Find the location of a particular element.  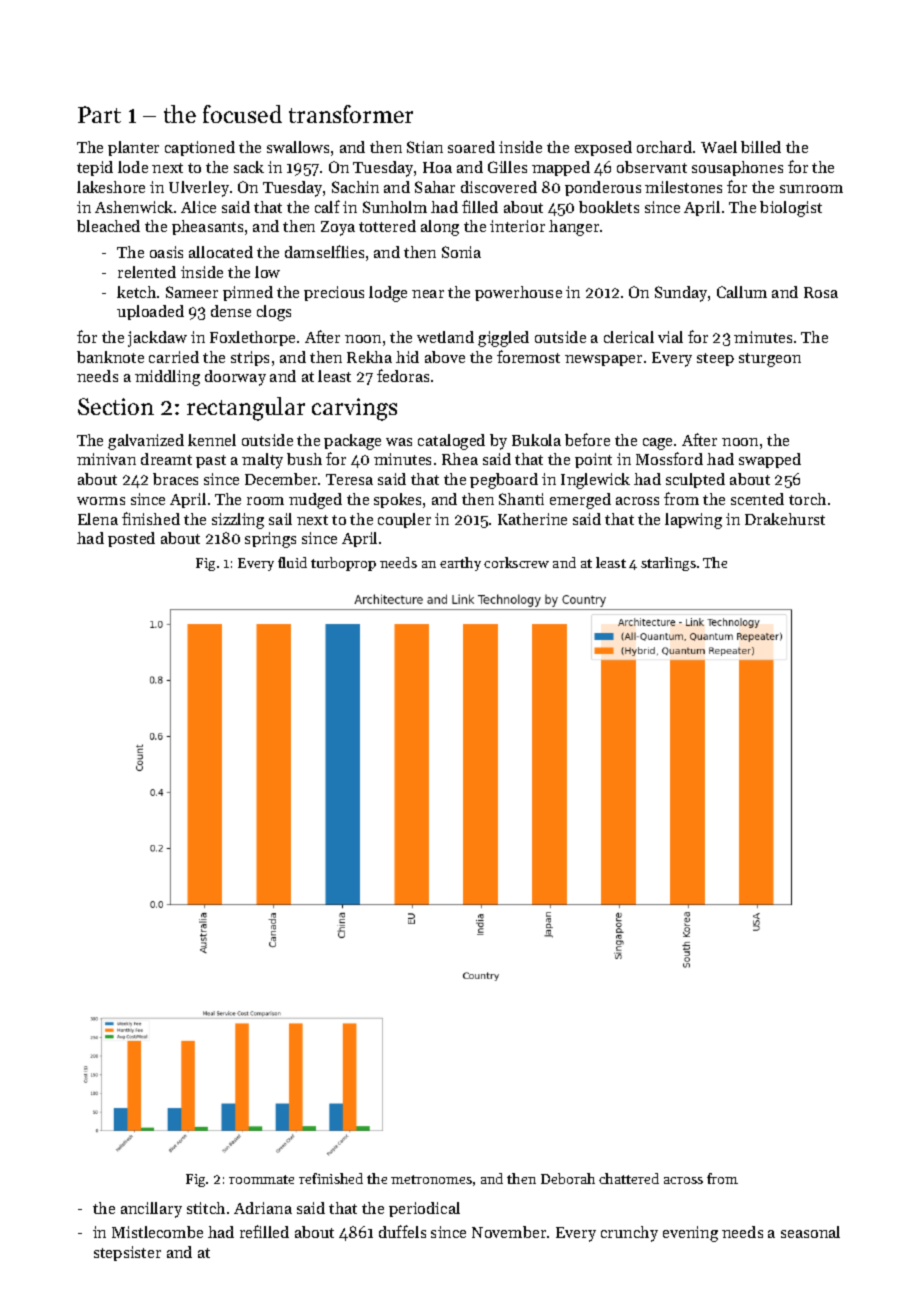

posted is located at coordinates (131, 539).
